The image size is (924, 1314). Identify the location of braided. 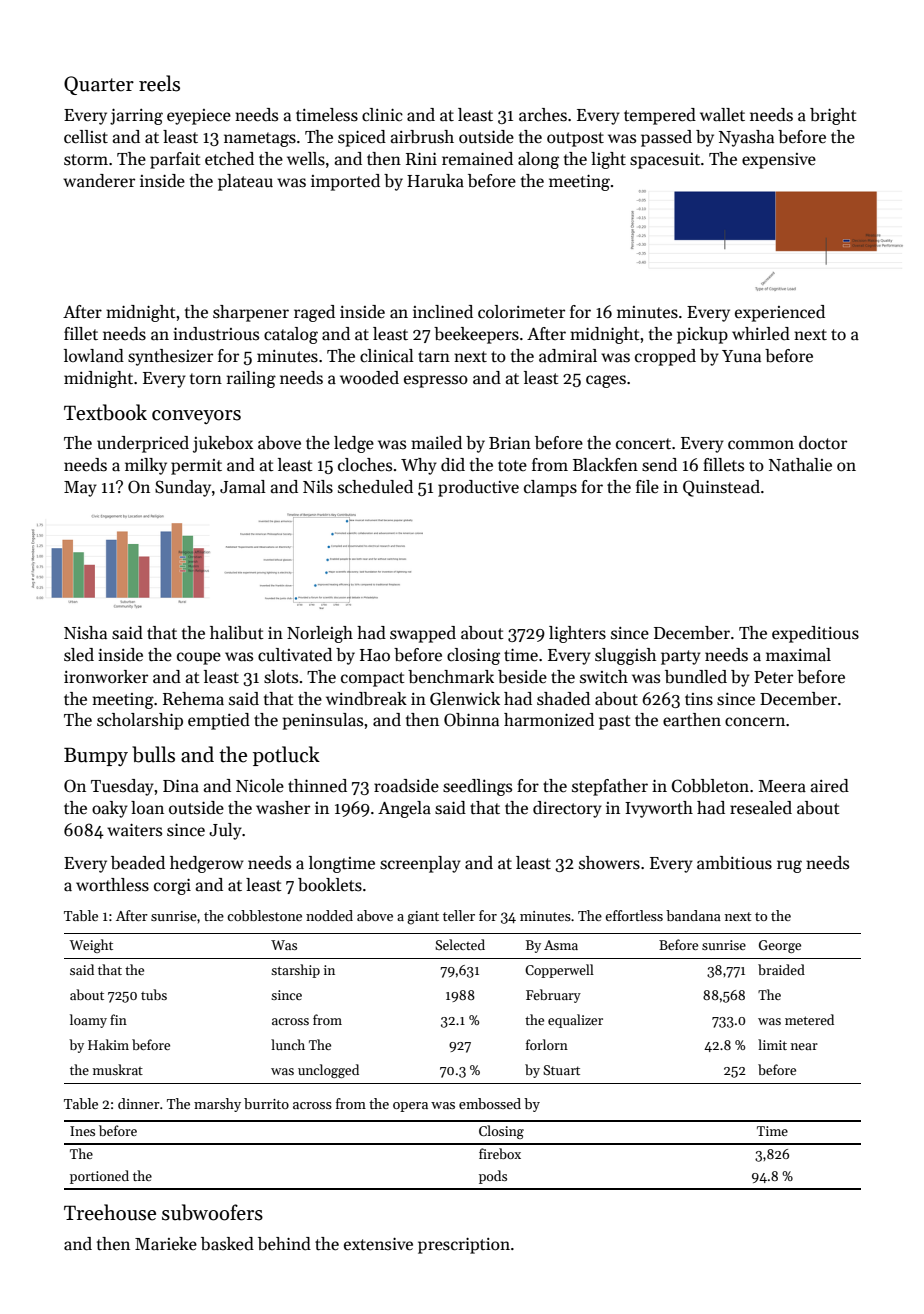
(781, 969).
